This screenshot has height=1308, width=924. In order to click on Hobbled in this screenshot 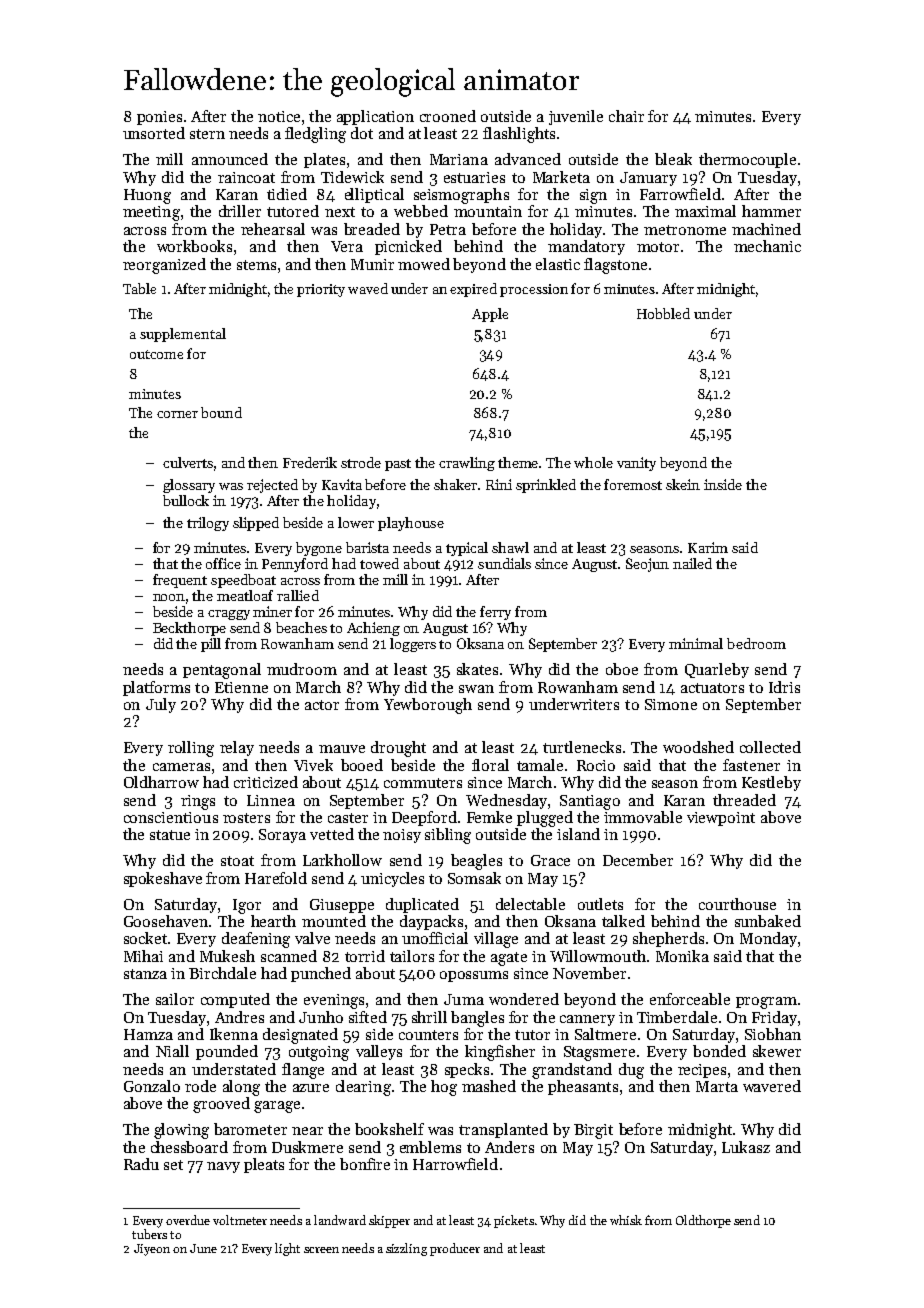, I will do `click(663, 313)`.
